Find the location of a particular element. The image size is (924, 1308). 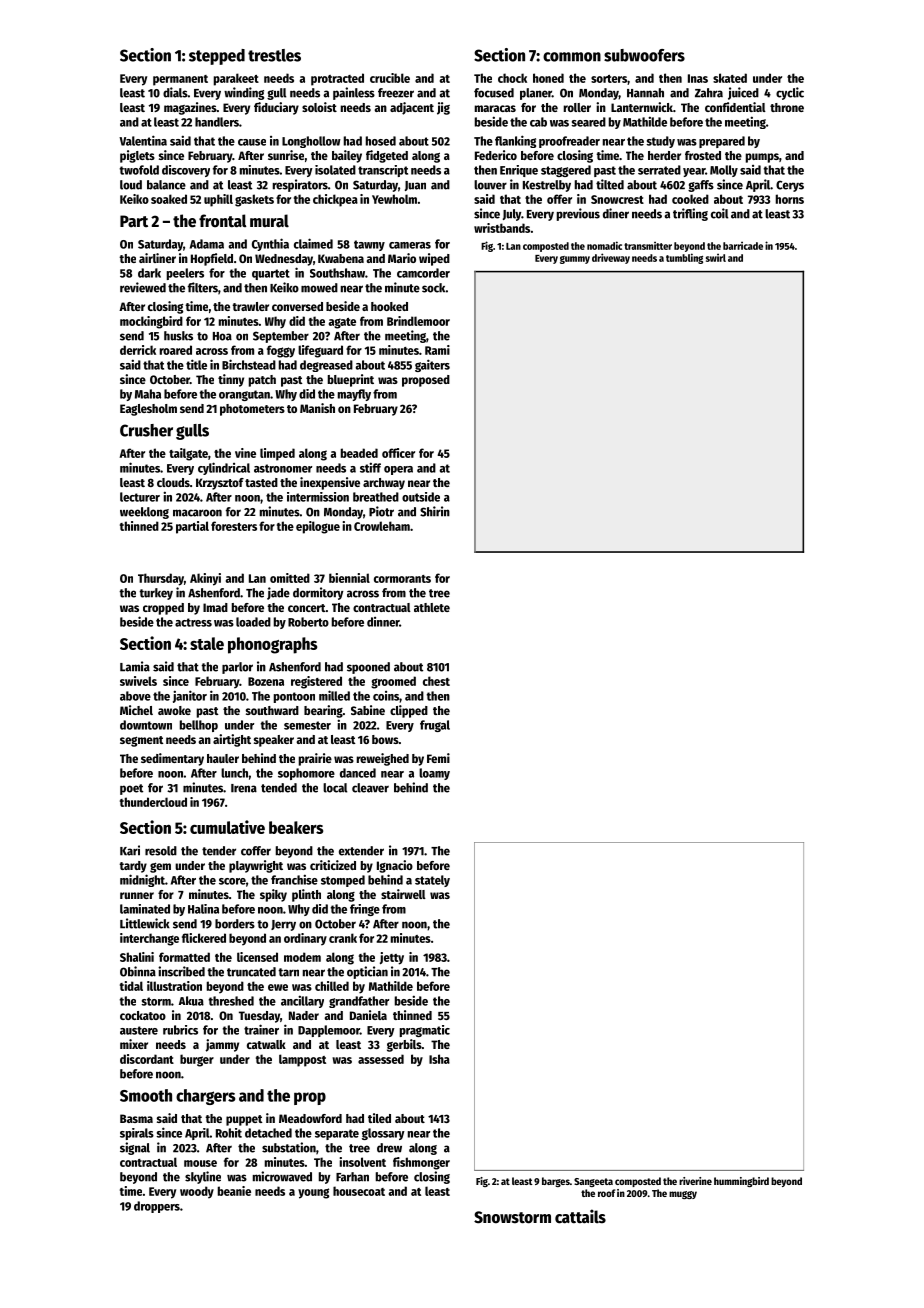

louver is located at coordinates (490, 185).
